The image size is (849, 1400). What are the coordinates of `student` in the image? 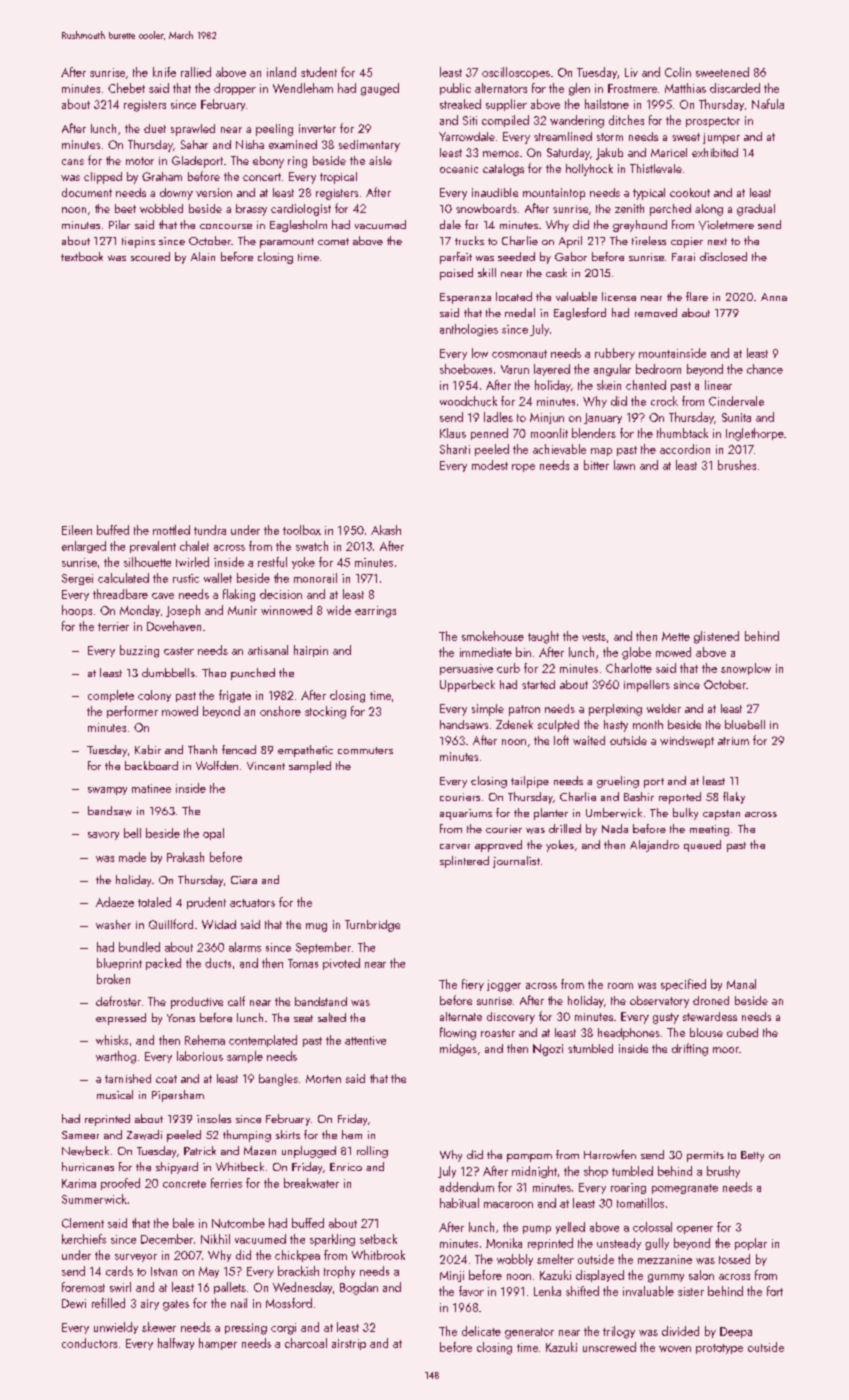 It's located at (319, 72).
